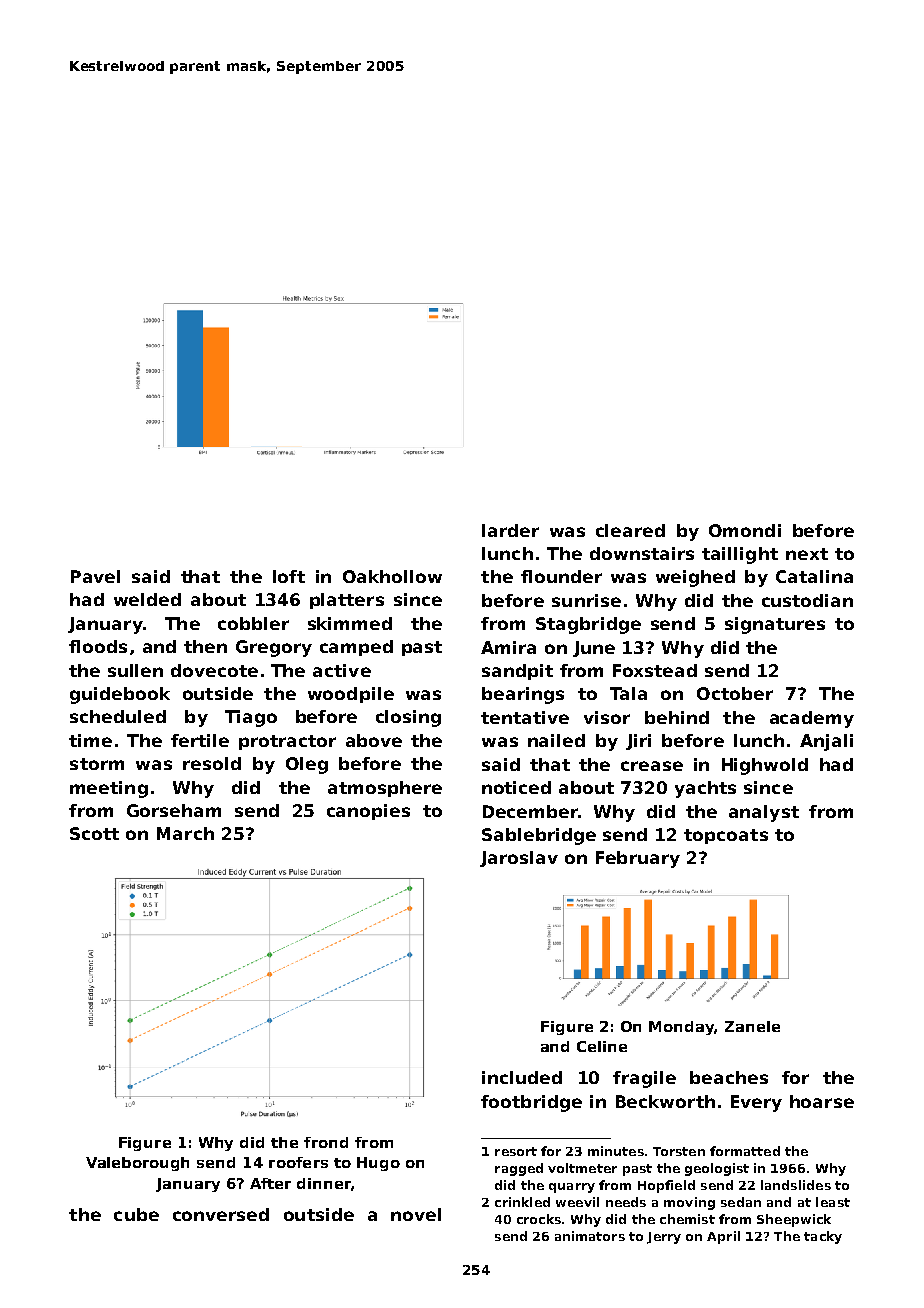 The height and width of the document is (1308, 924). What do you see at coordinates (752, 1026) in the document?
I see `Zanele` at bounding box center [752, 1026].
